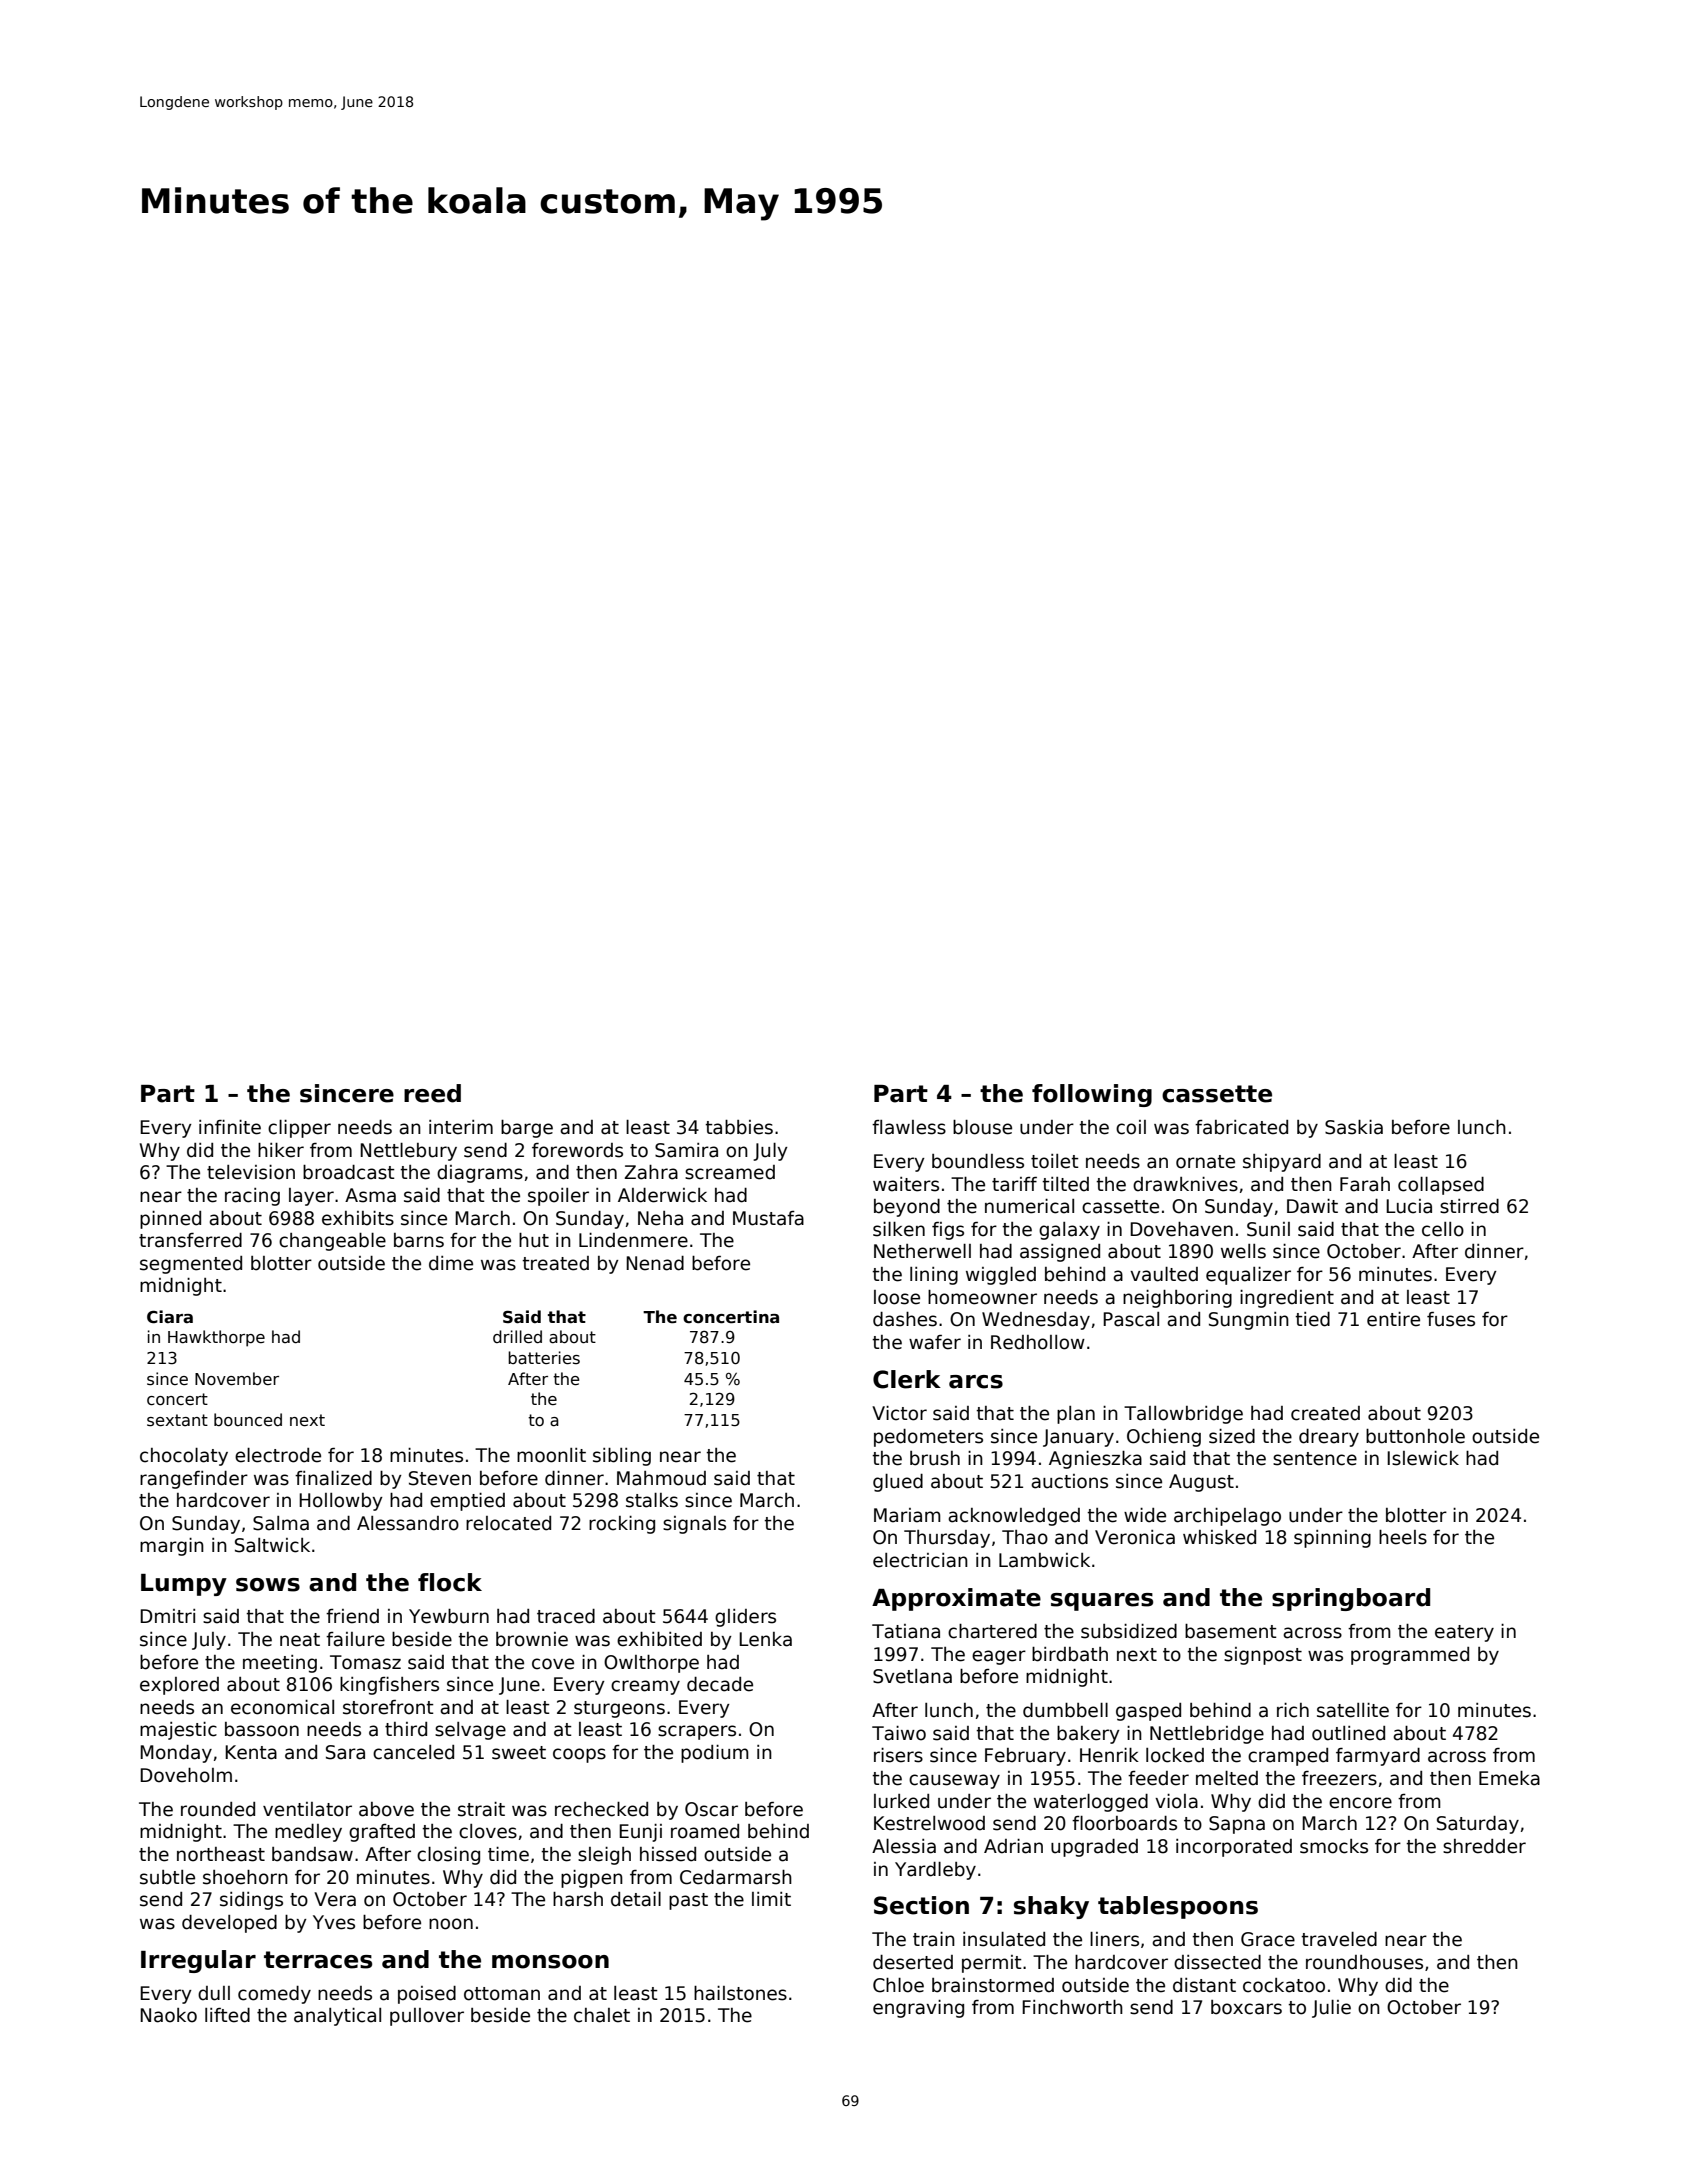  What do you see at coordinates (230, 1127) in the screenshot?
I see `infinite` at bounding box center [230, 1127].
